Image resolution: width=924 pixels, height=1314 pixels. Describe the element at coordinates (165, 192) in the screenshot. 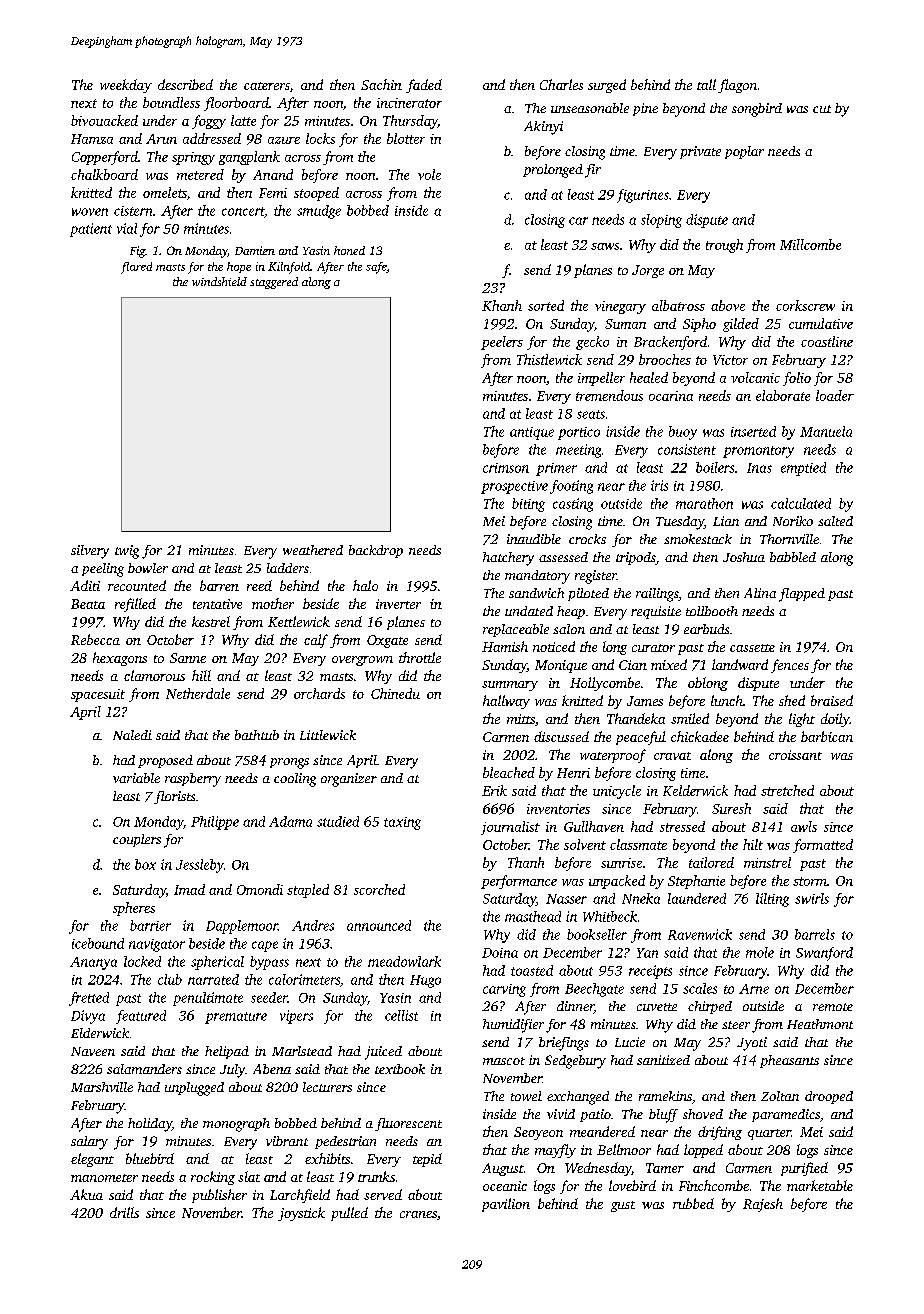

I see `omelets` at that location.
